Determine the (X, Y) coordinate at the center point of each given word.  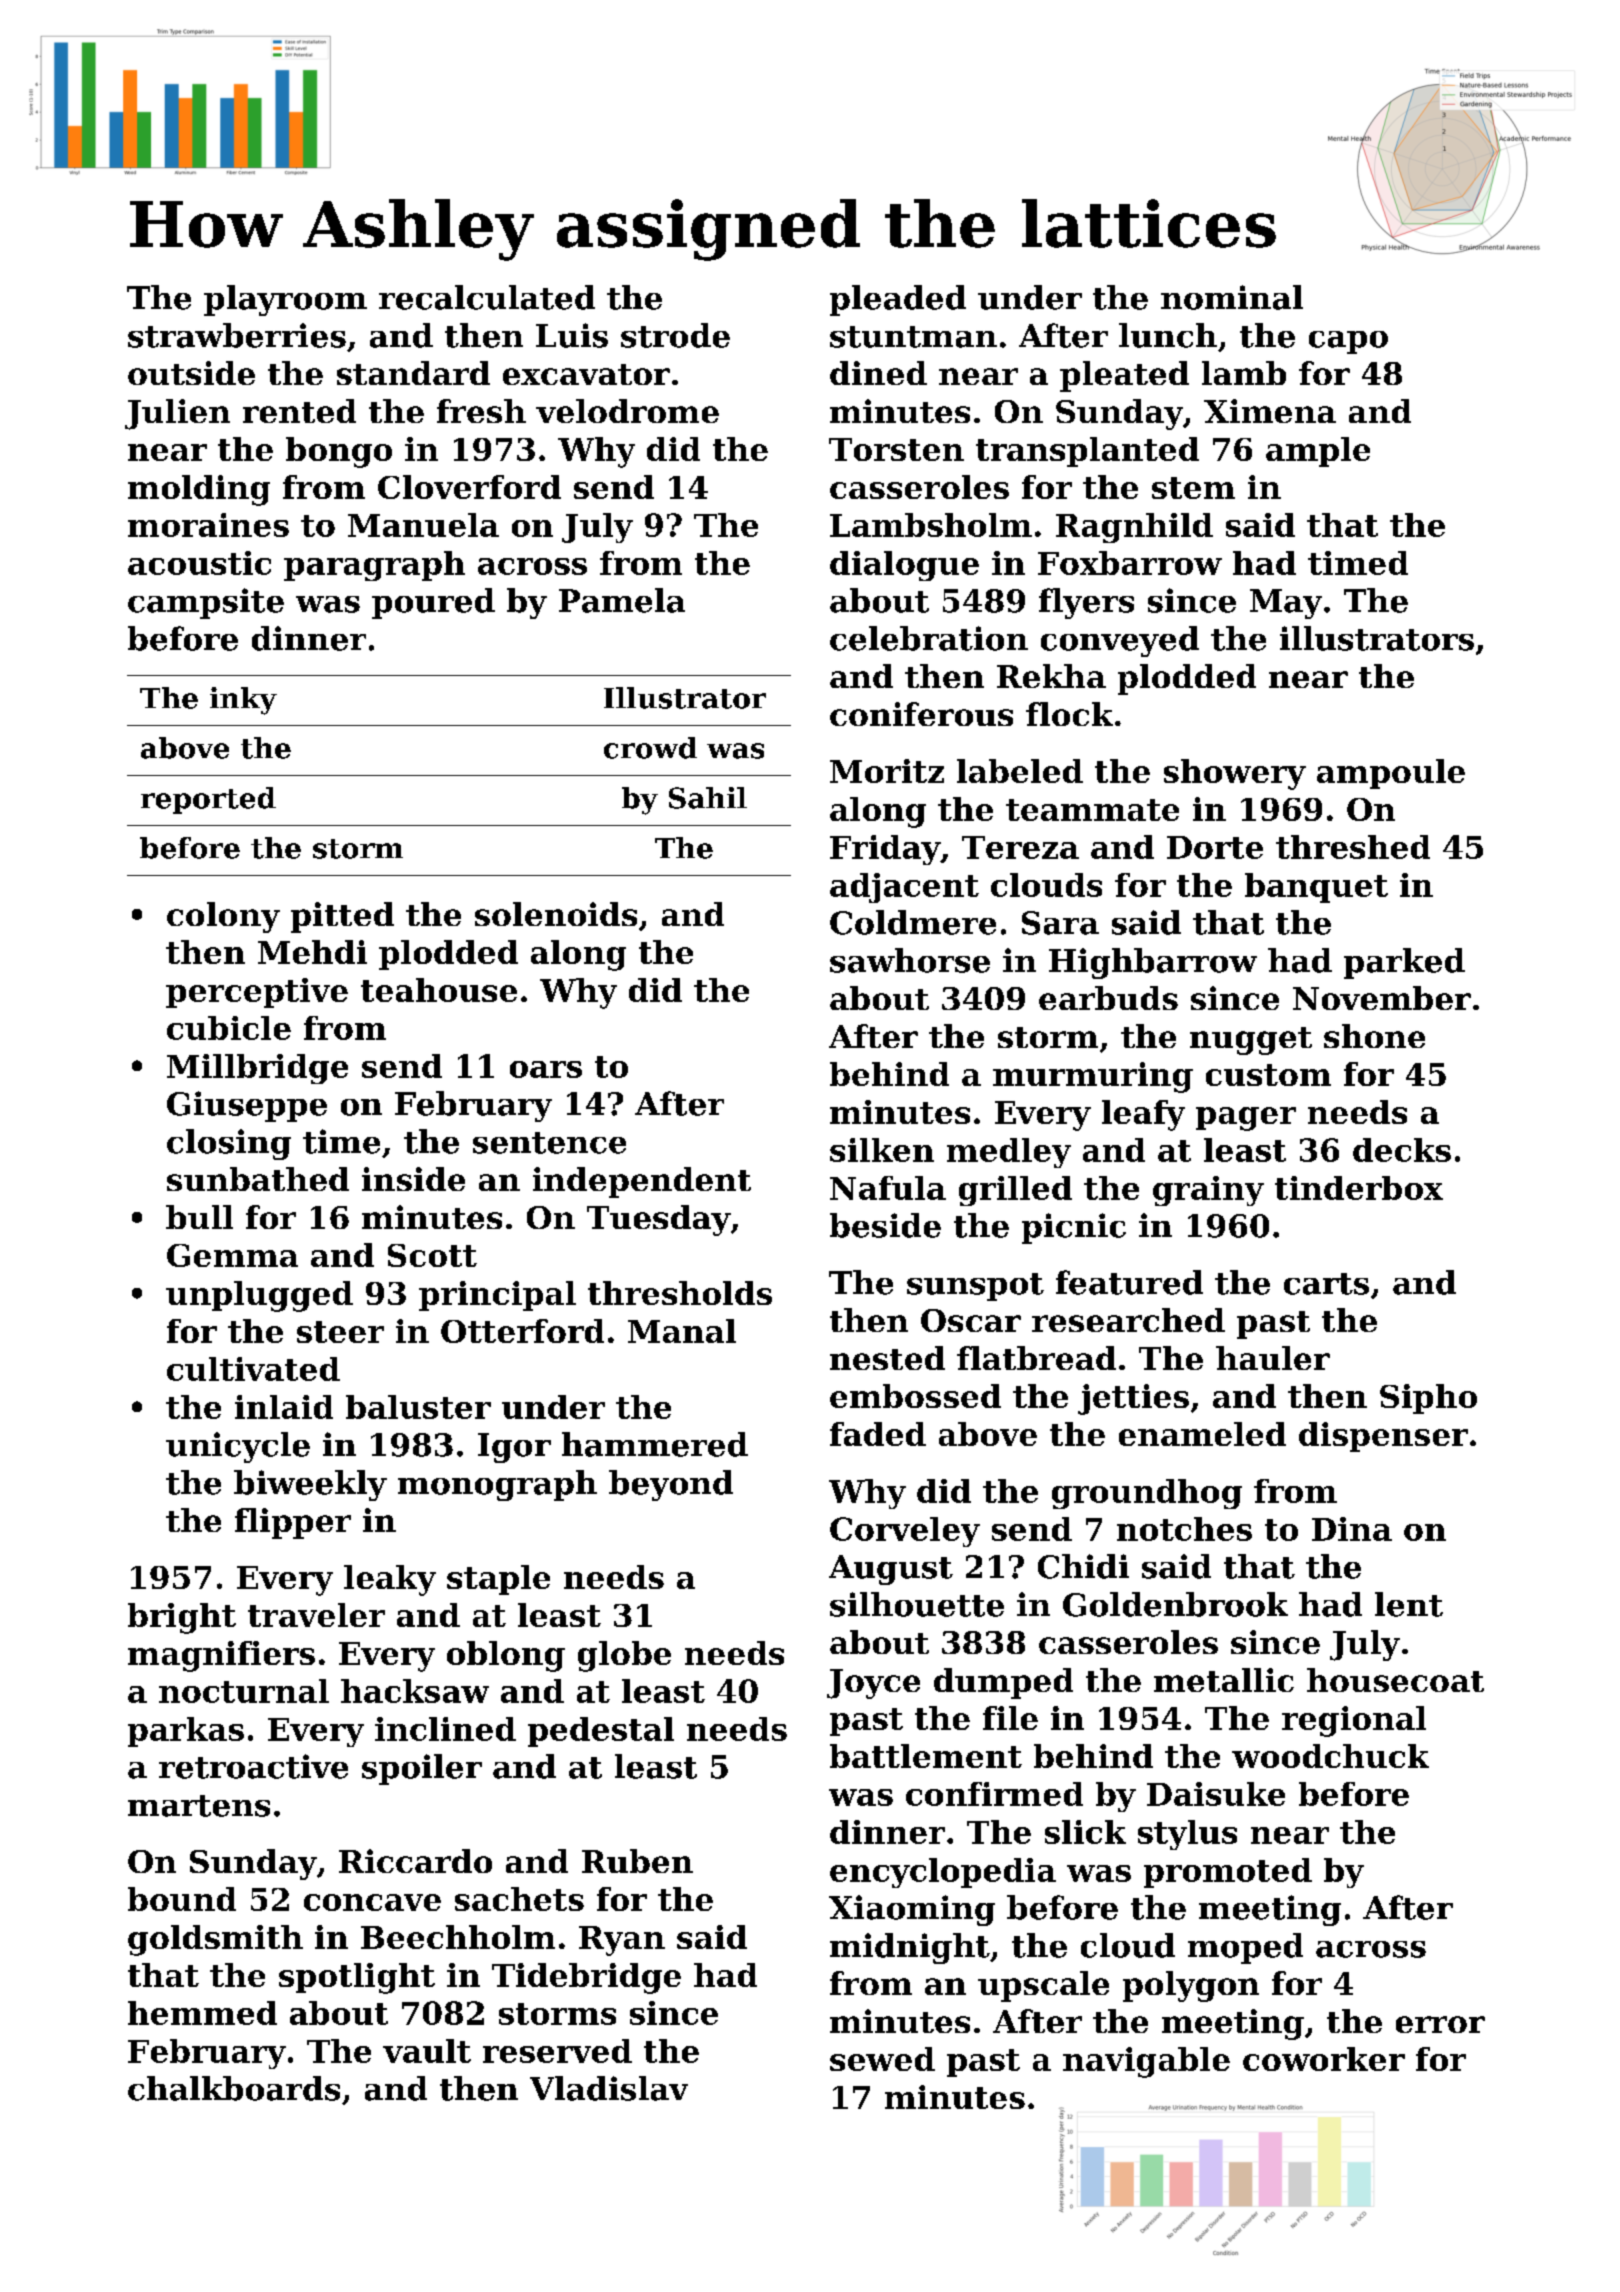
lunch (1168, 335)
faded (878, 1434)
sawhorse (910, 960)
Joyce (873, 1684)
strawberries (237, 335)
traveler (316, 1615)
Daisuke (1216, 1794)
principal (497, 1296)
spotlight (357, 1978)
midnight (910, 1948)
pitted (342, 917)
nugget (1251, 1041)
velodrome (627, 411)
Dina (1352, 1529)
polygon (1191, 1986)
